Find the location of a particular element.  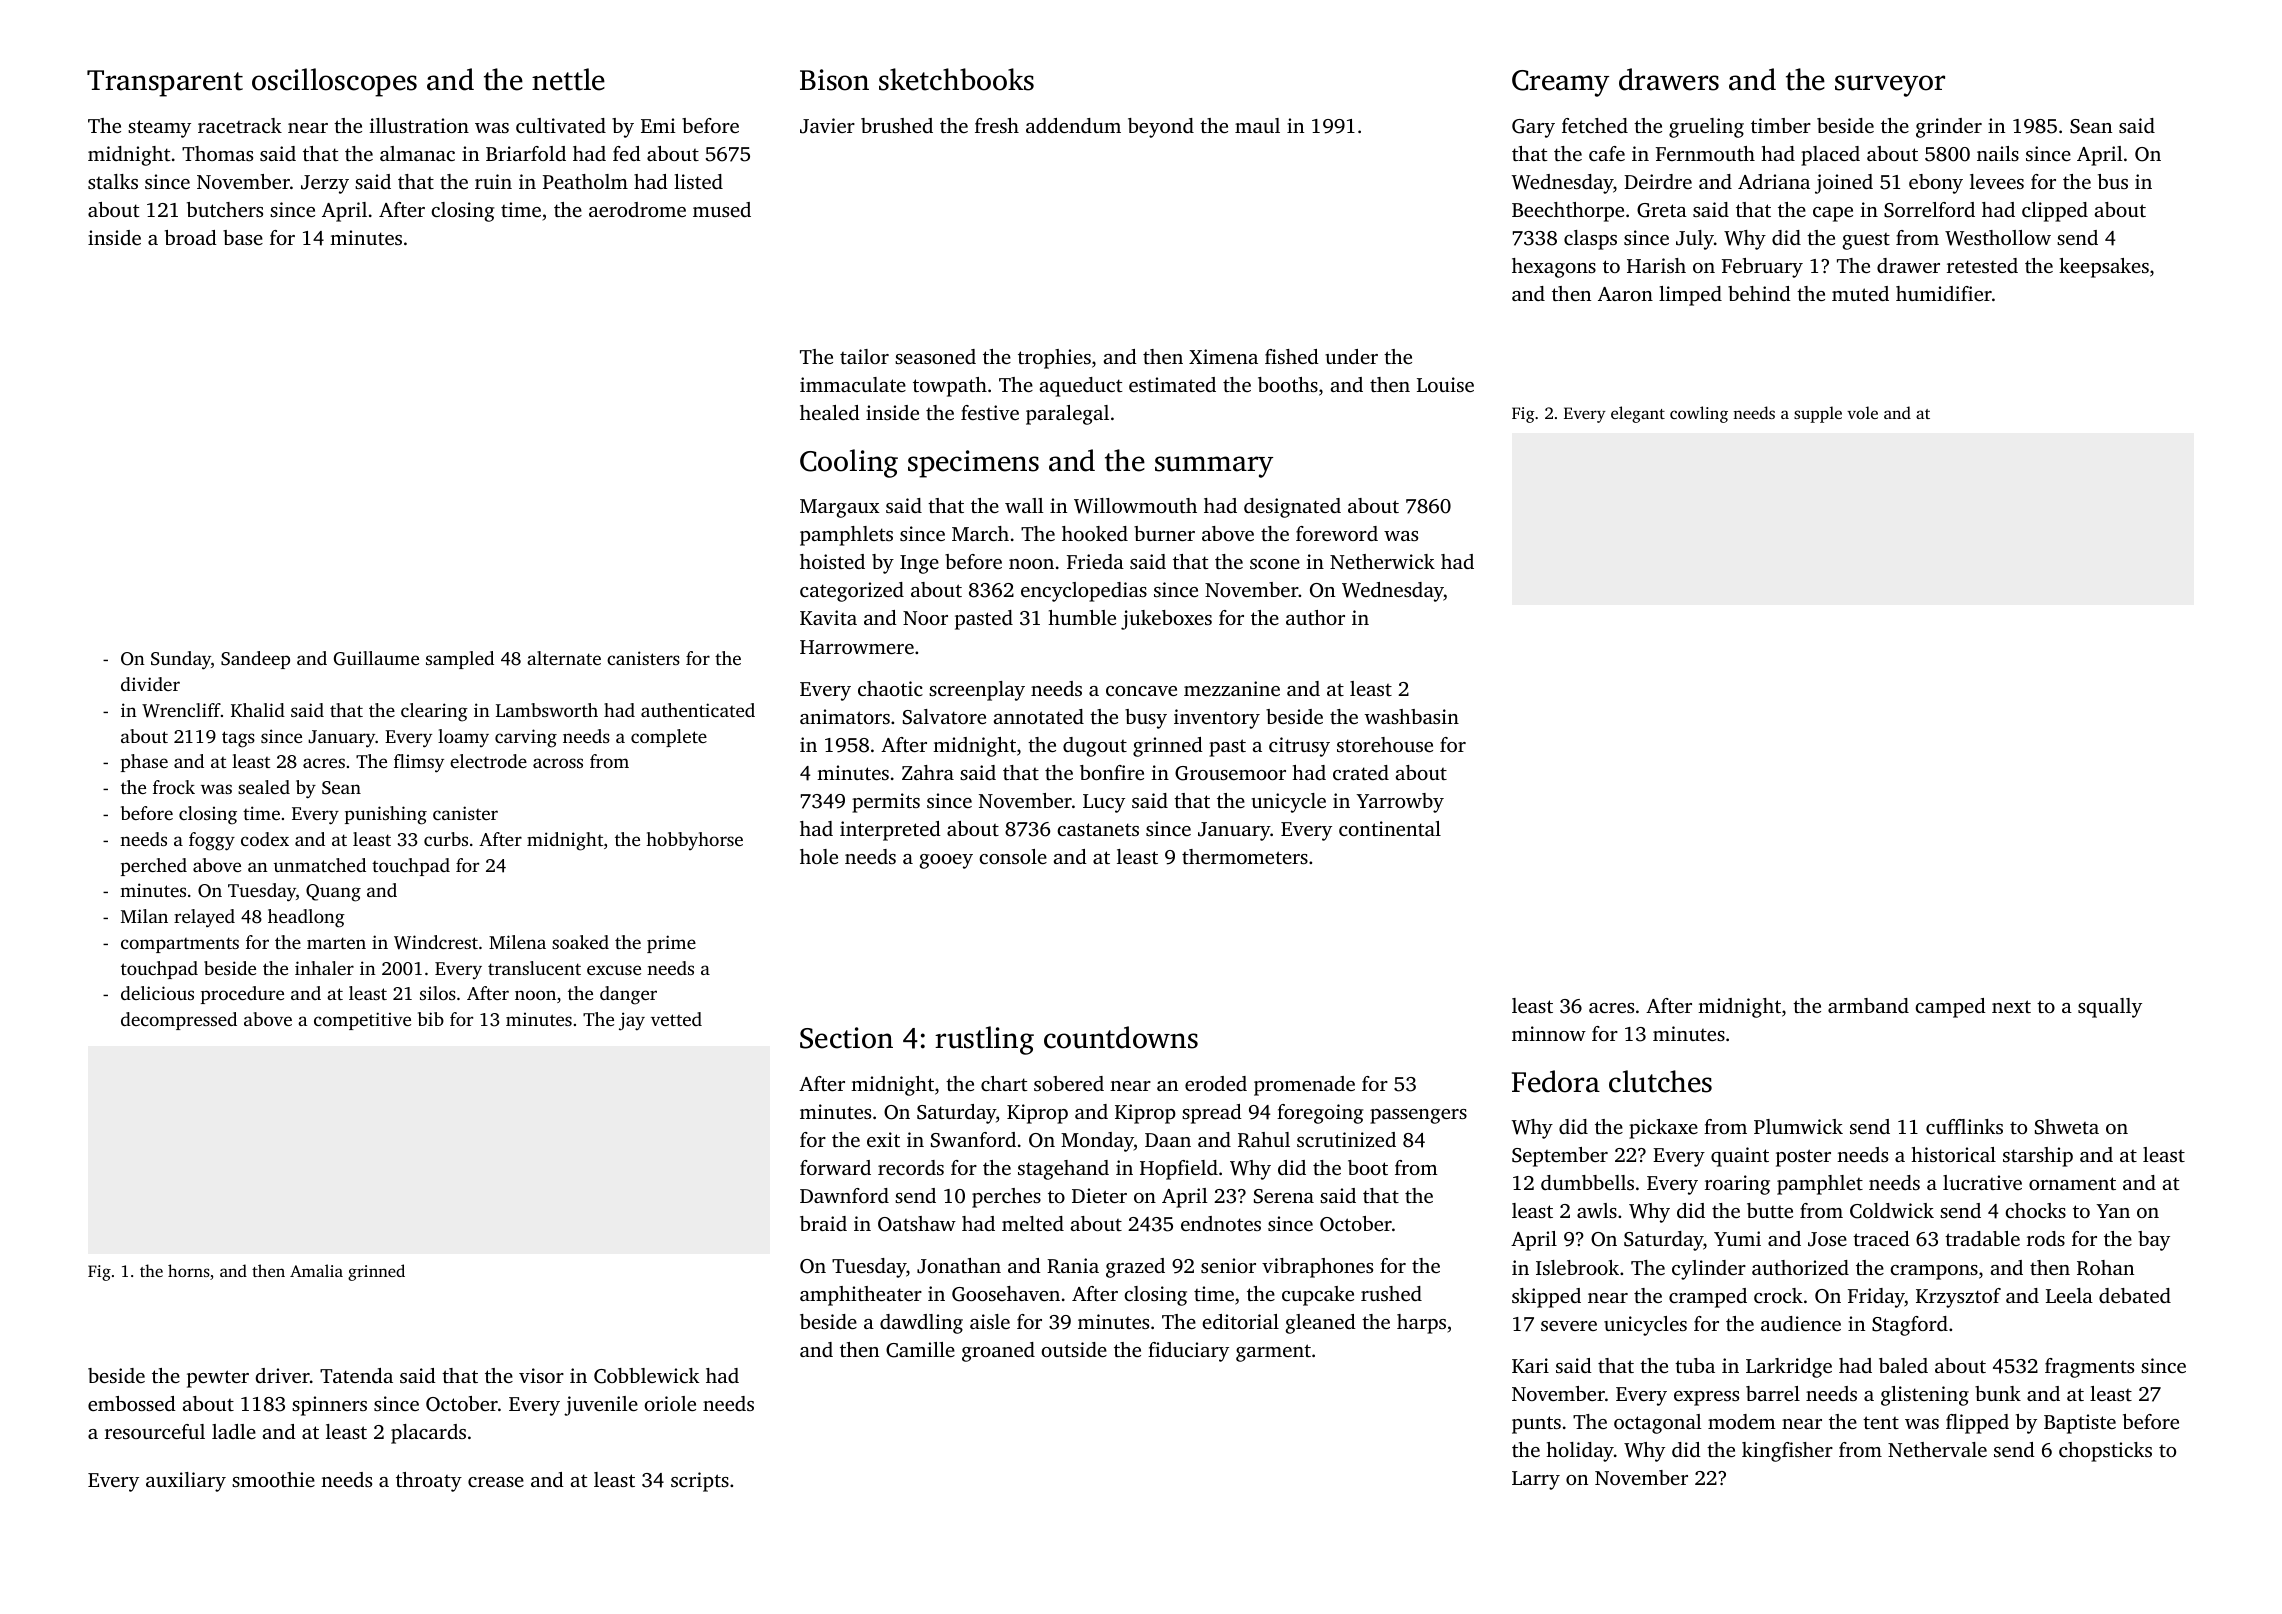

bay is located at coordinates (2154, 1241).
